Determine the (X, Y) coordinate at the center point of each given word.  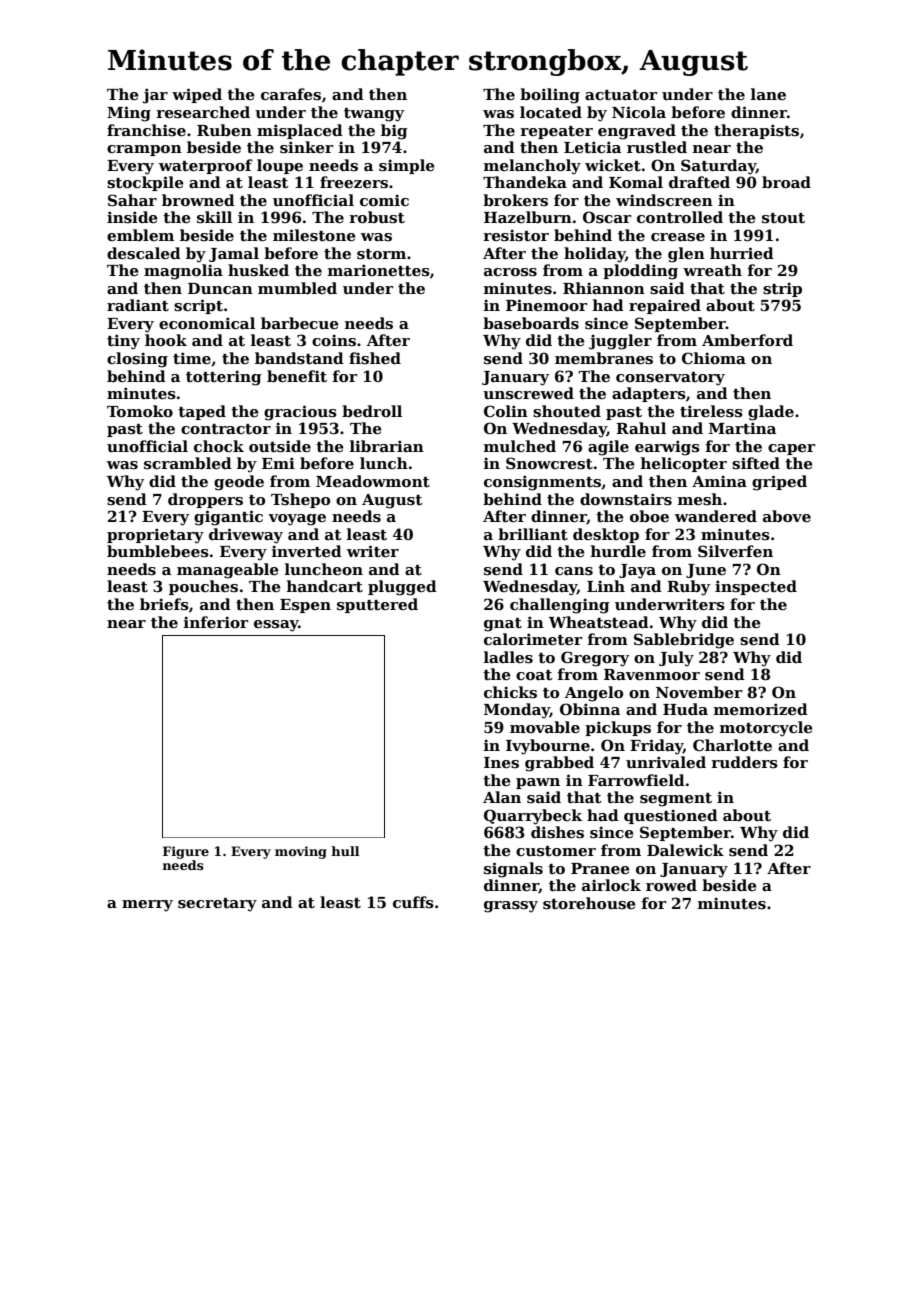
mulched (520, 446)
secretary (217, 905)
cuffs (413, 902)
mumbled (297, 288)
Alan (502, 797)
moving (301, 852)
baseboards (531, 323)
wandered (716, 516)
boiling (550, 96)
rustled (657, 147)
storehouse (589, 903)
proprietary (155, 536)
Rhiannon (604, 288)
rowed (671, 885)
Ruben (224, 130)
